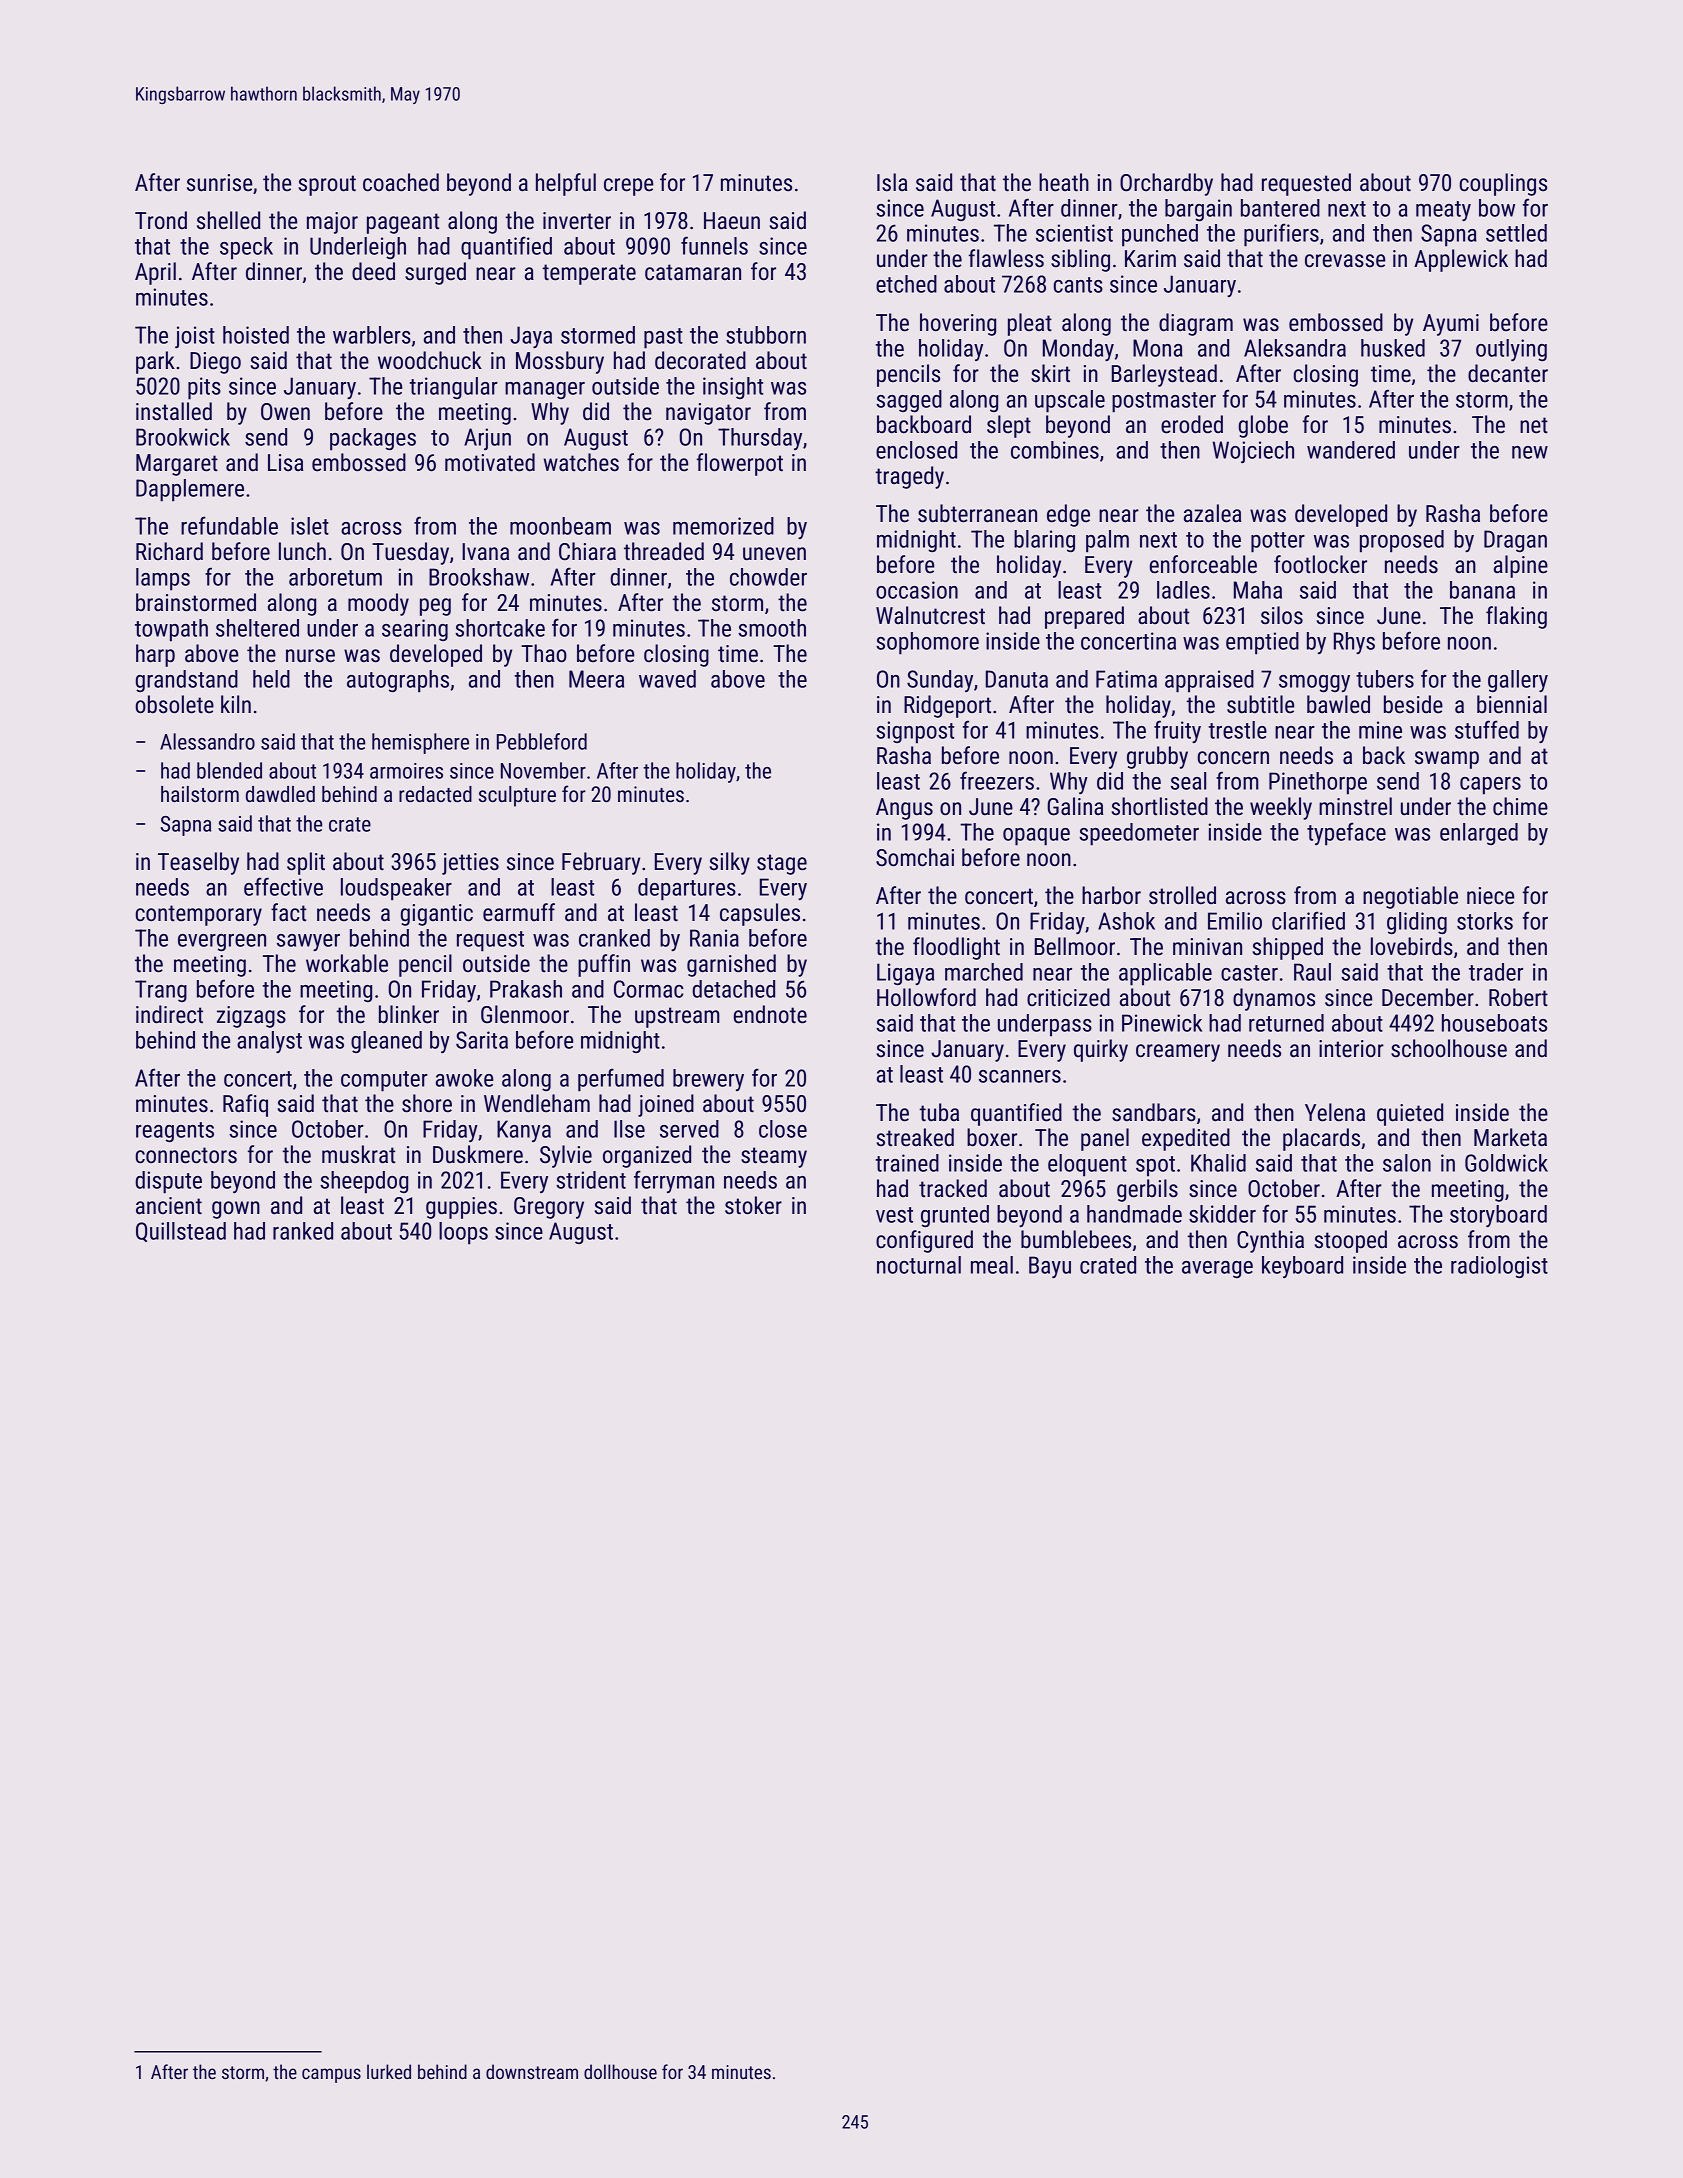 The image size is (1683, 2178). What do you see at coordinates (1055, 450) in the screenshot?
I see `combines` at bounding box center [1055, 450].
